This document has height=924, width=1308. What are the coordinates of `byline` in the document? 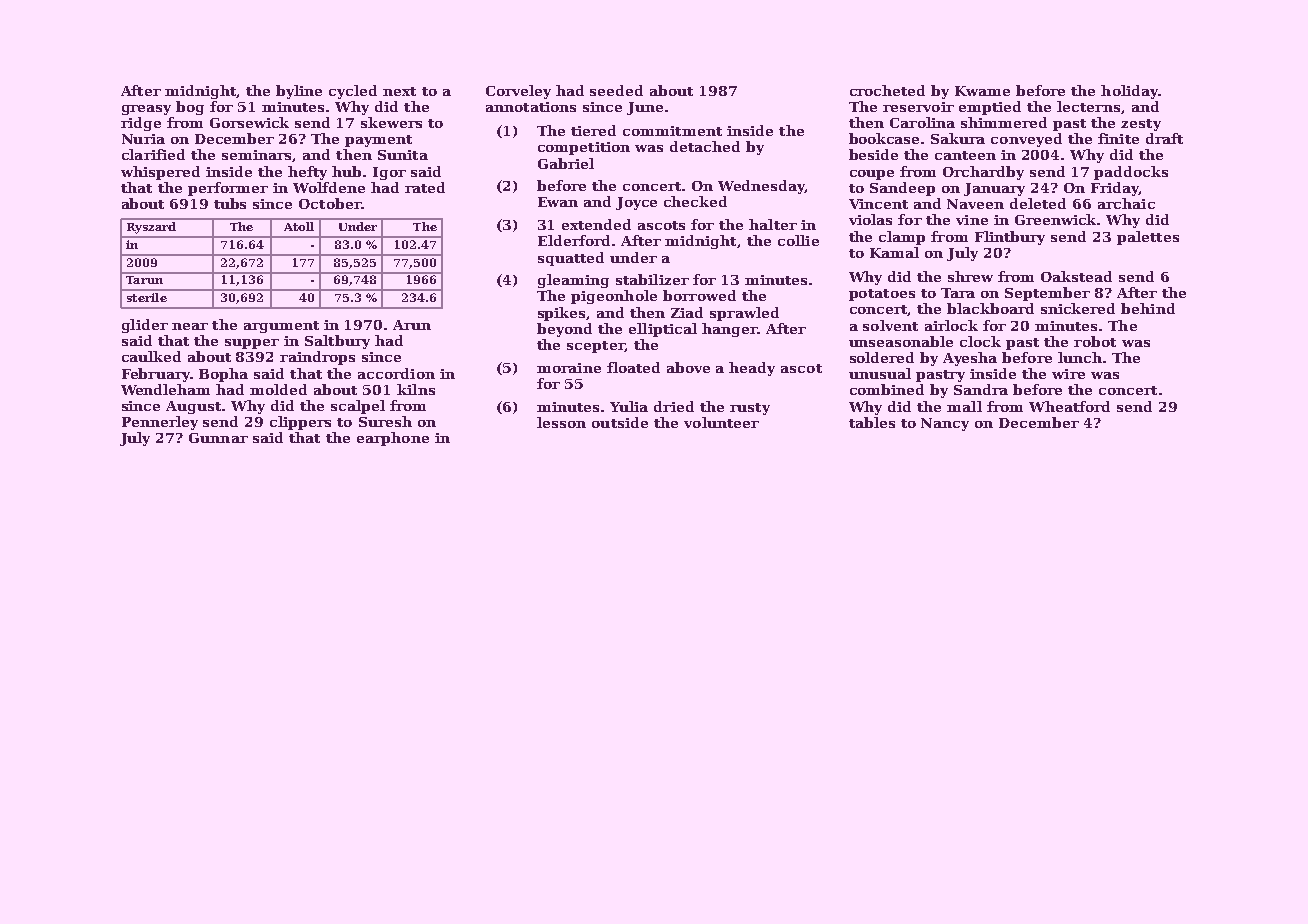 It's located at (299, 92).
